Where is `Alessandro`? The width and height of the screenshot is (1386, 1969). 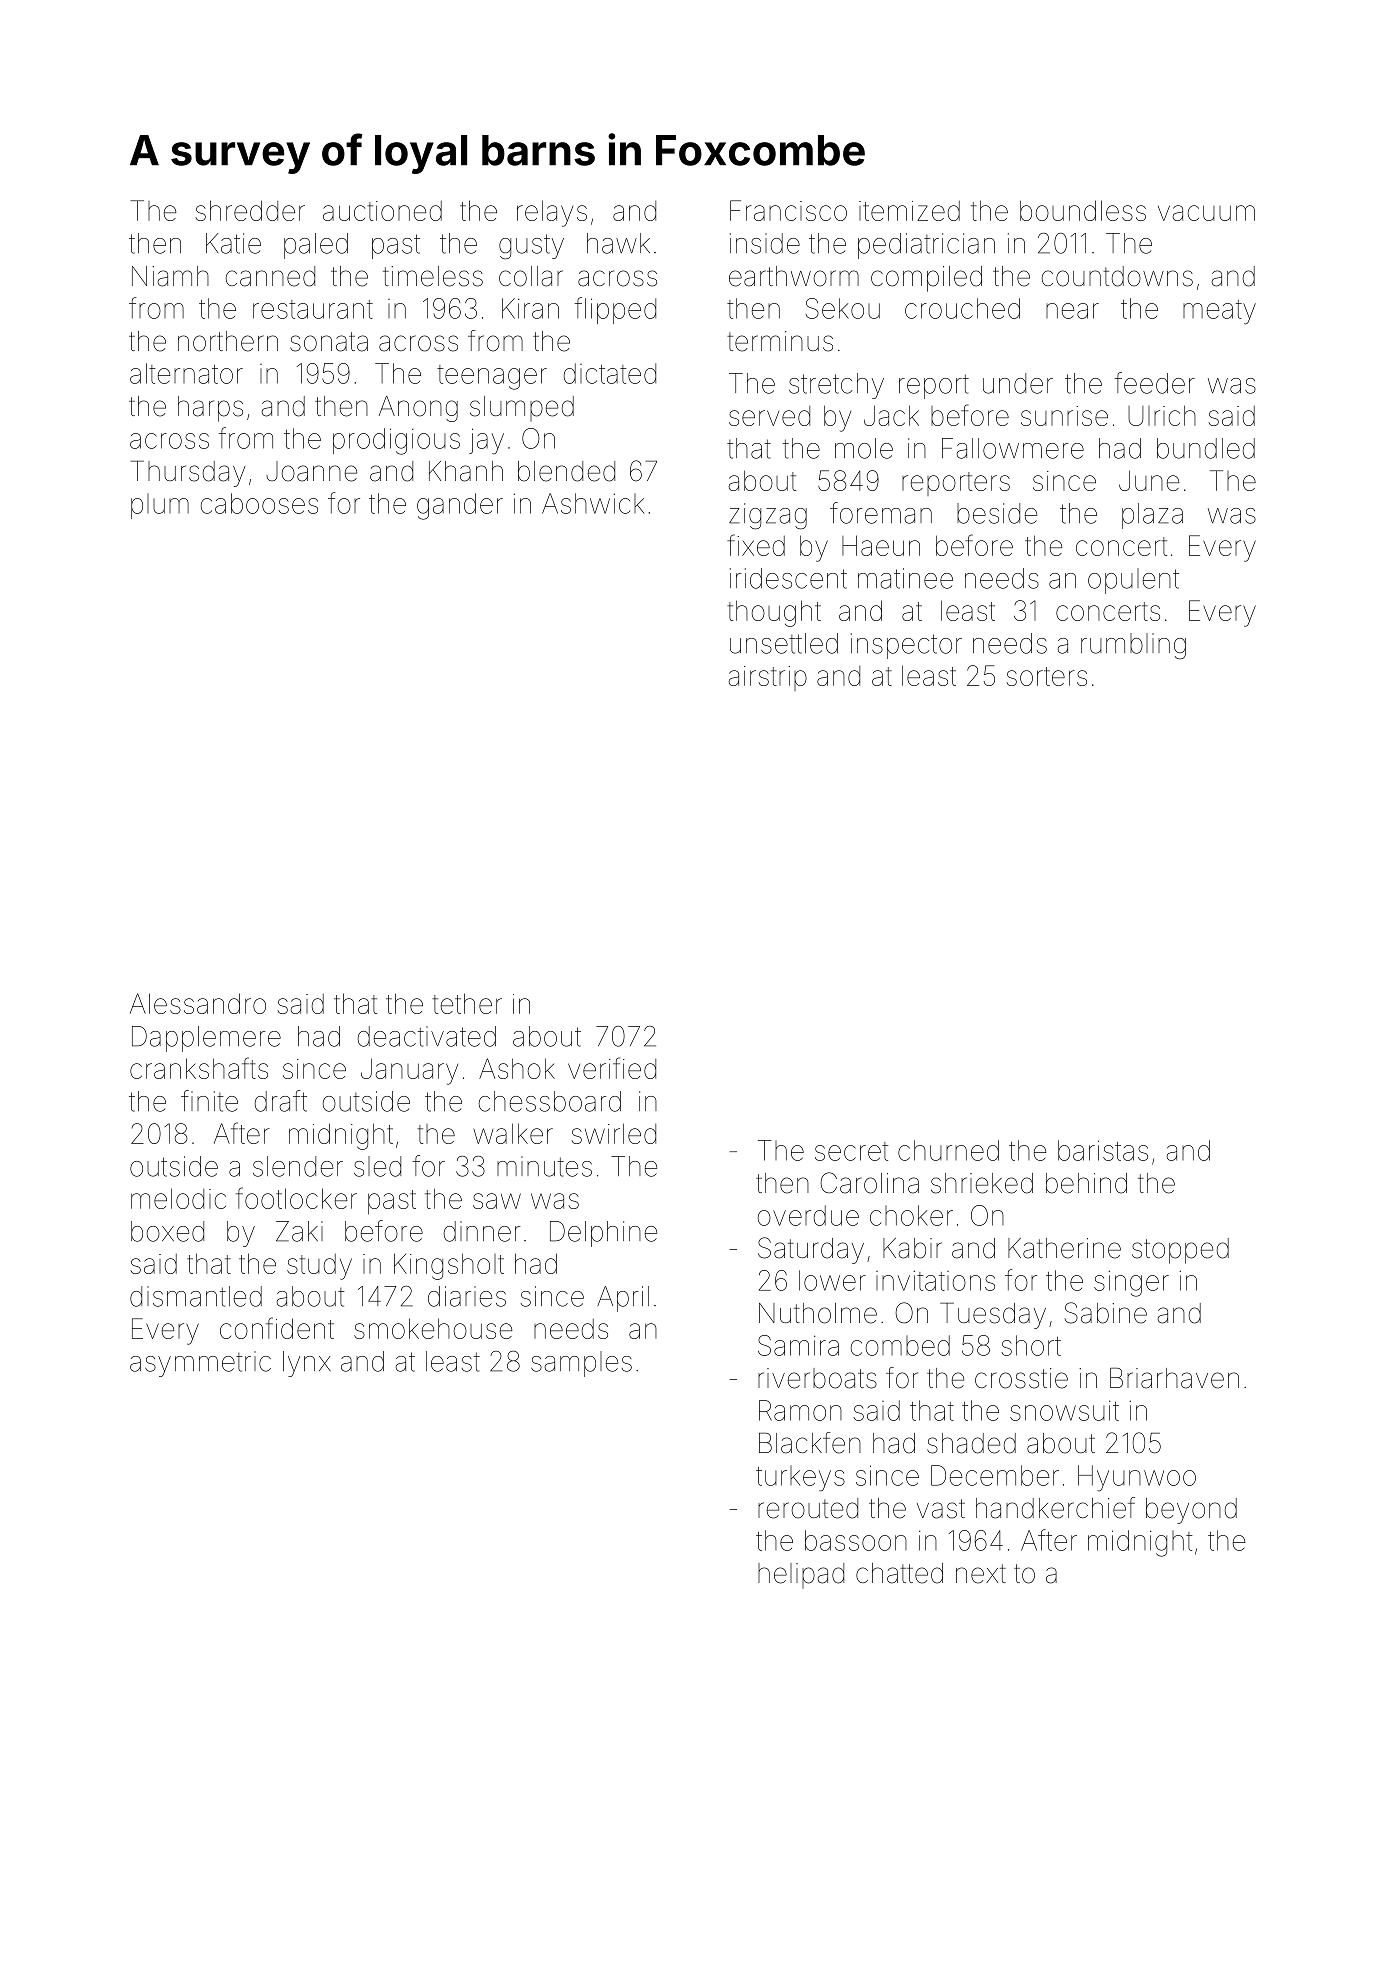 Alessandro is located at coordinates (198, 1003).
